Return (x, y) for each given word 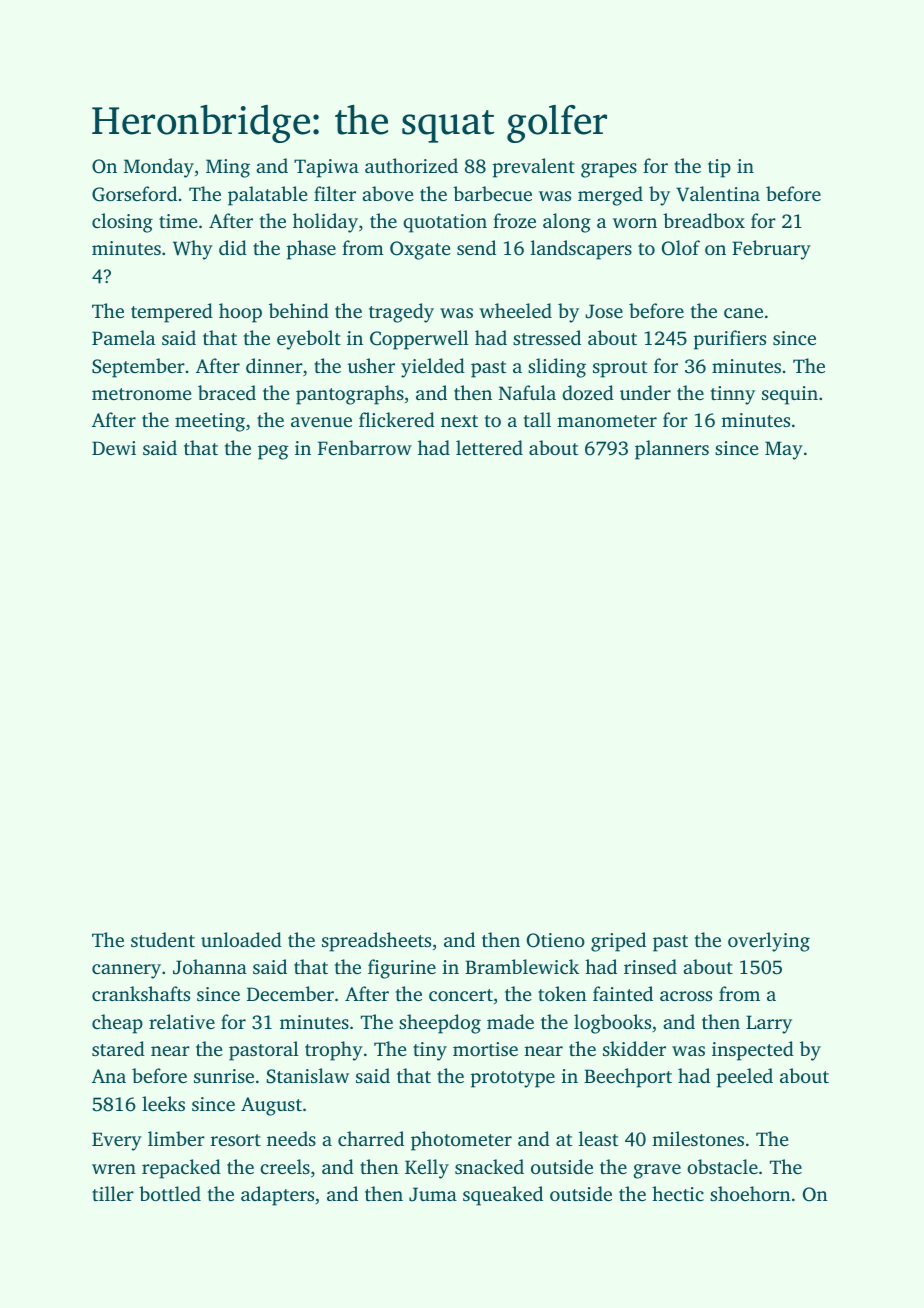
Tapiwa (326, 168)
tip (719, 168)
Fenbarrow (365, 447)
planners (672, 450)
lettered (489, 447)
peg (273, 452)
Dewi (114, 448)
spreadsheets (376, 942)
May (784, 450)
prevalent (534, 168)
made (510, 1021)
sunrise (224, 1076)
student (163, 939)
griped (618, 942)
